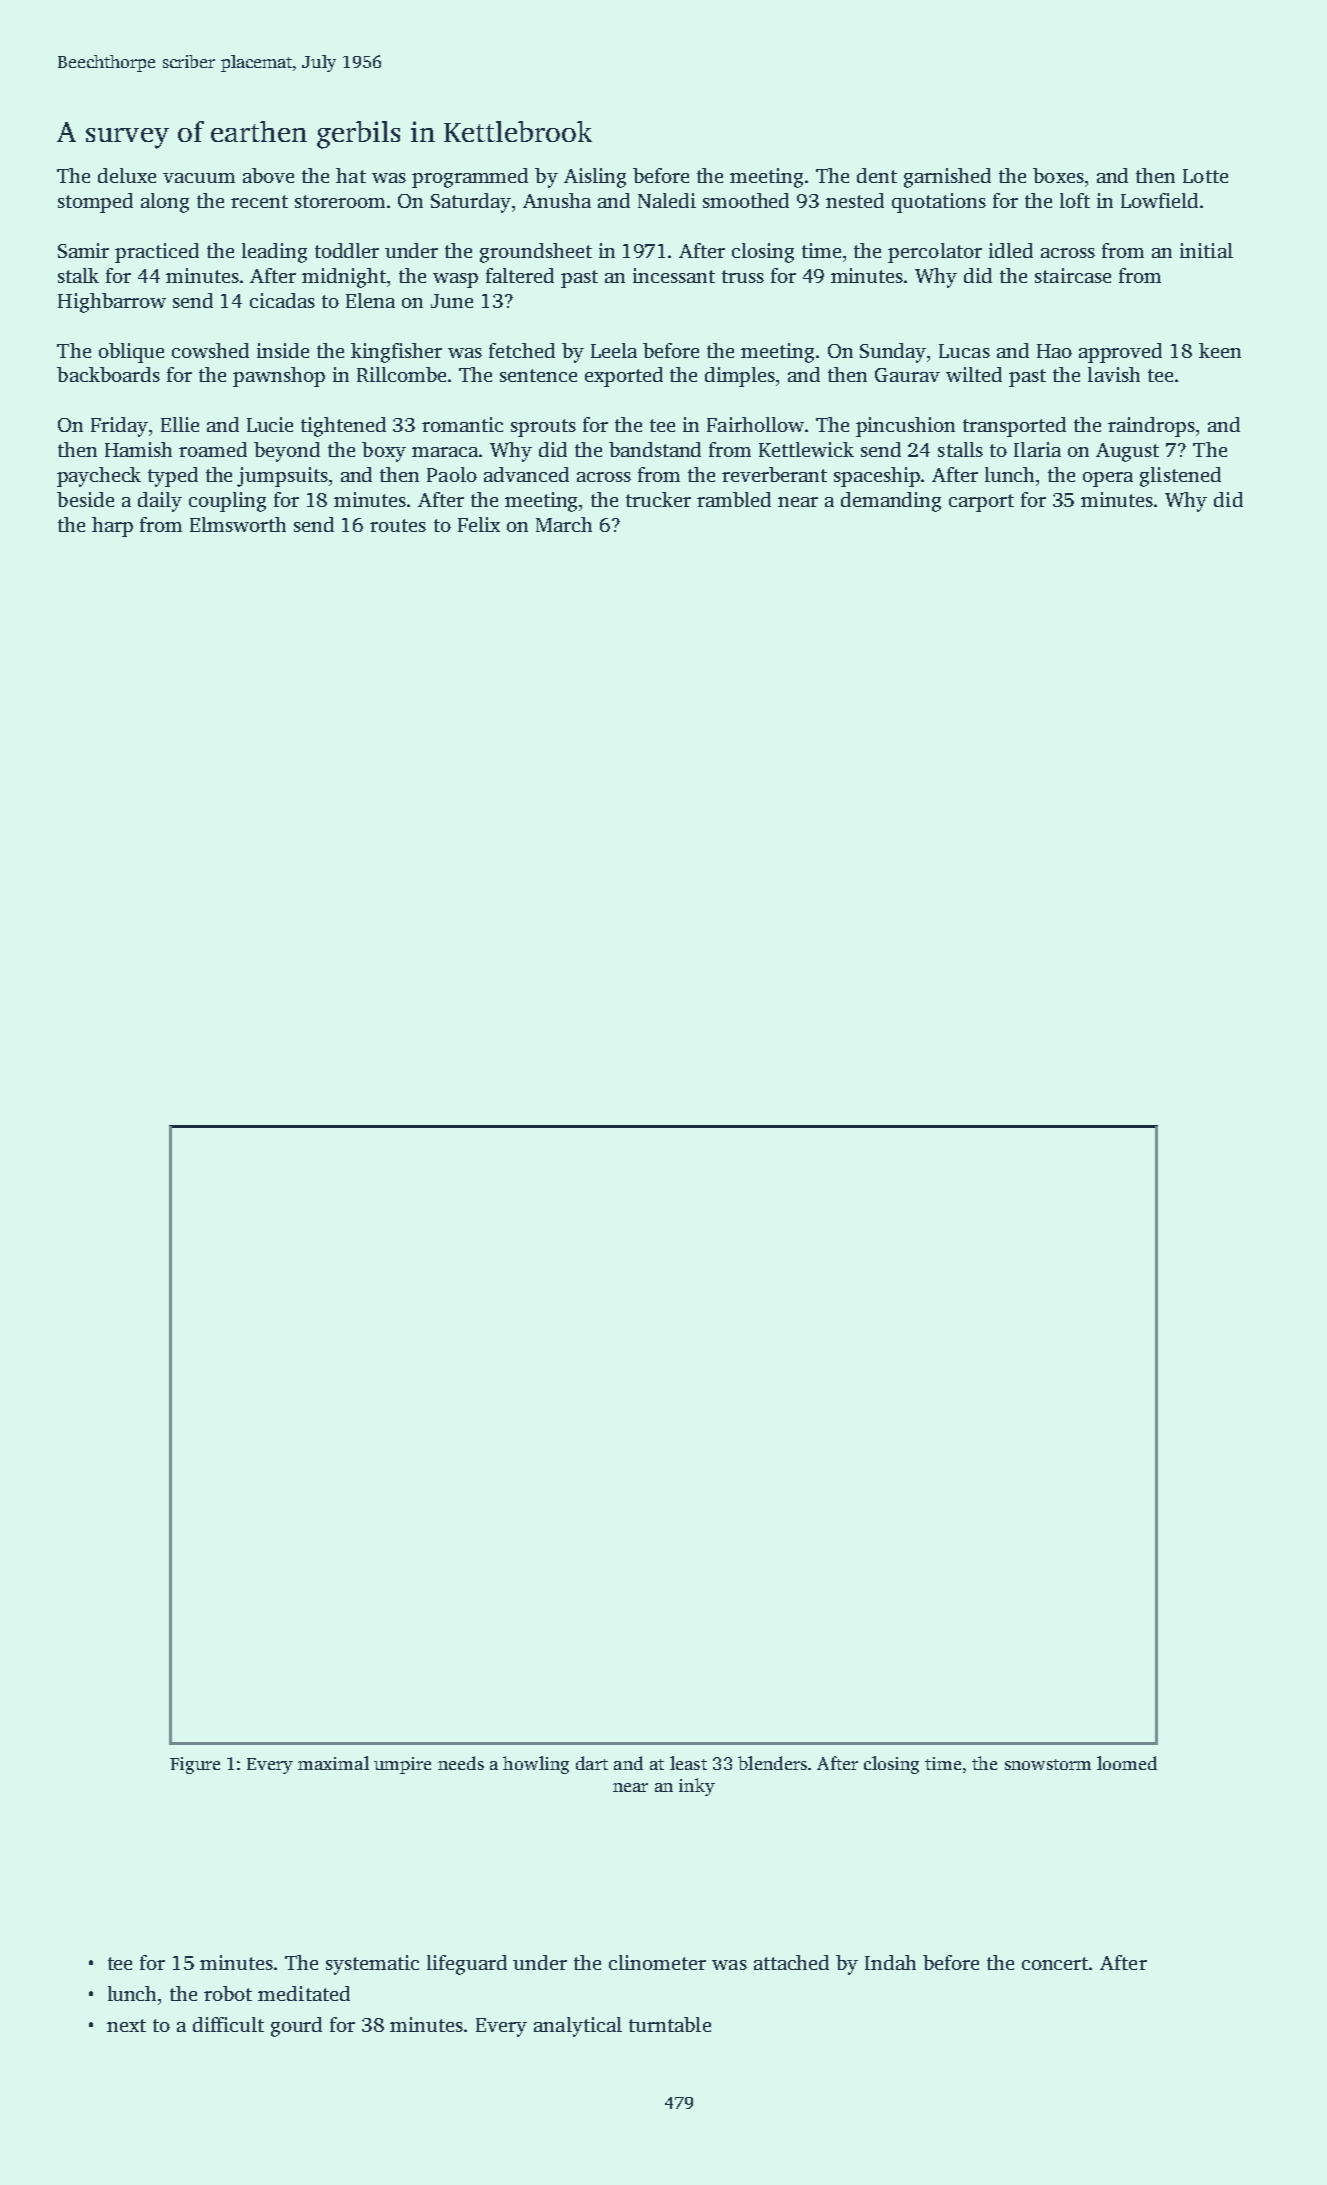 The height and width of the screenshot is (2185, 1327). I want to click on Figure, so click(195, 1765).
